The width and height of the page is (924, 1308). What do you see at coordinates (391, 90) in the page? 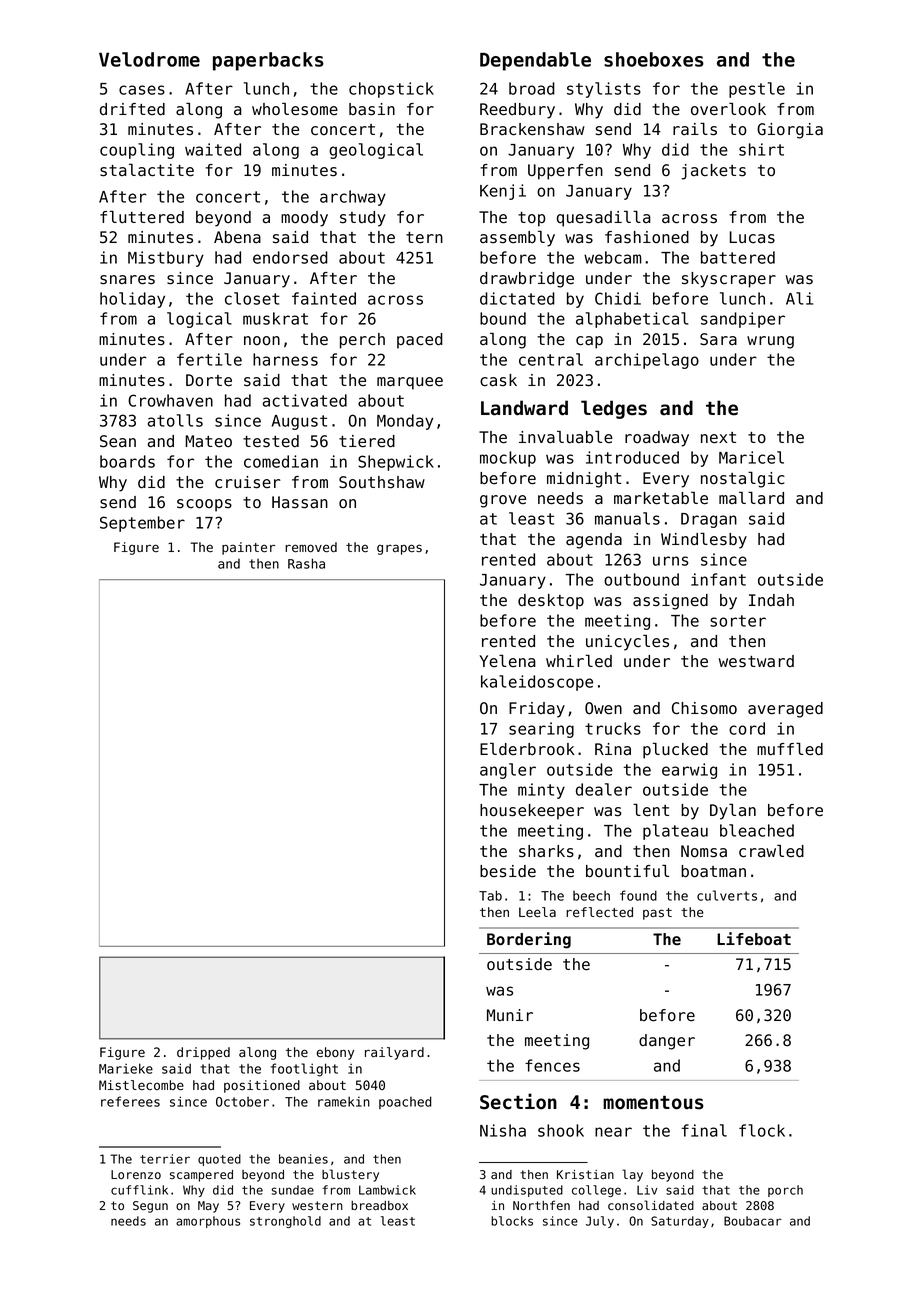
I see `chopstick` at bounding box center [391, 90].
